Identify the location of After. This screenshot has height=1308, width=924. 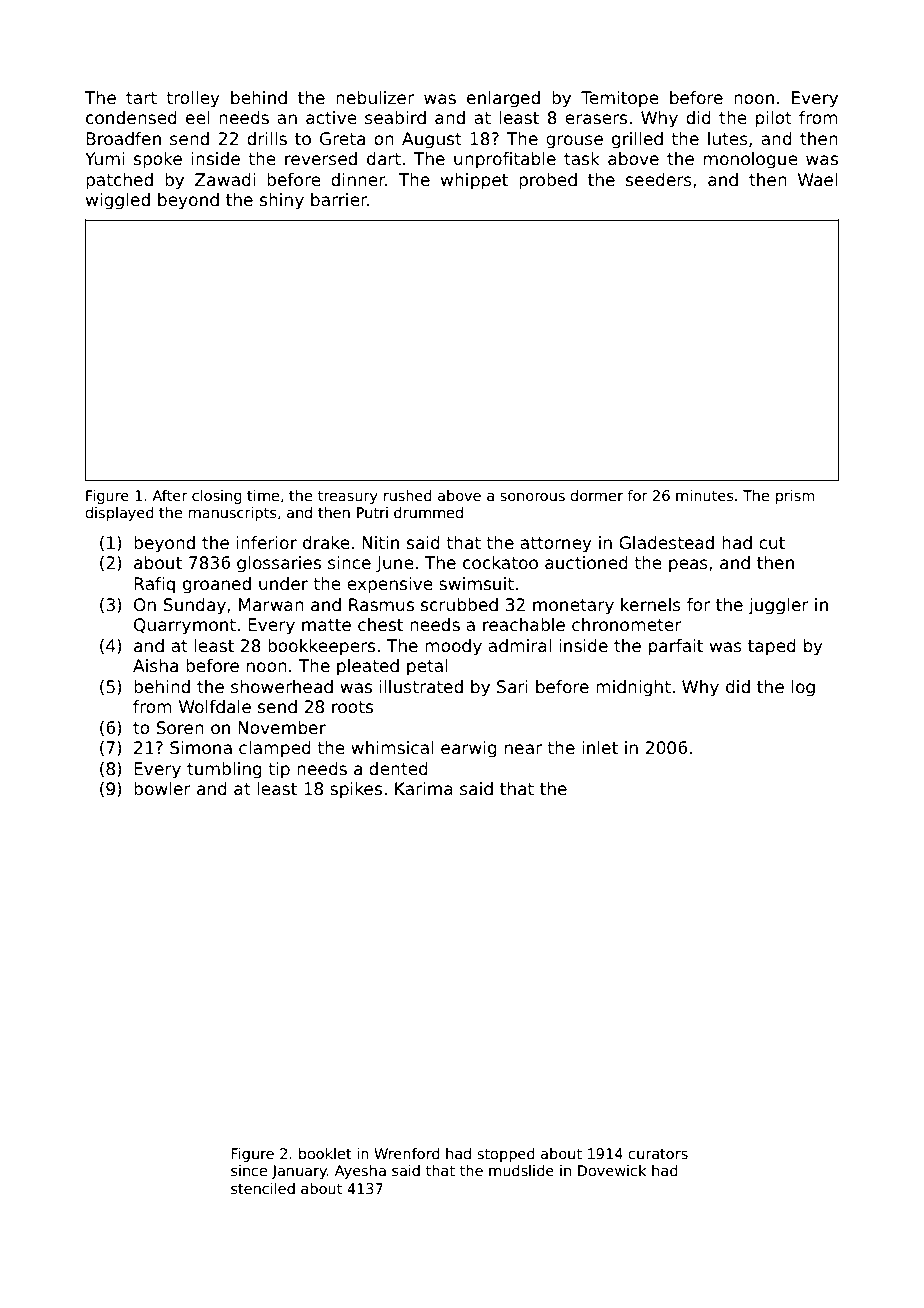
(170, 495).
